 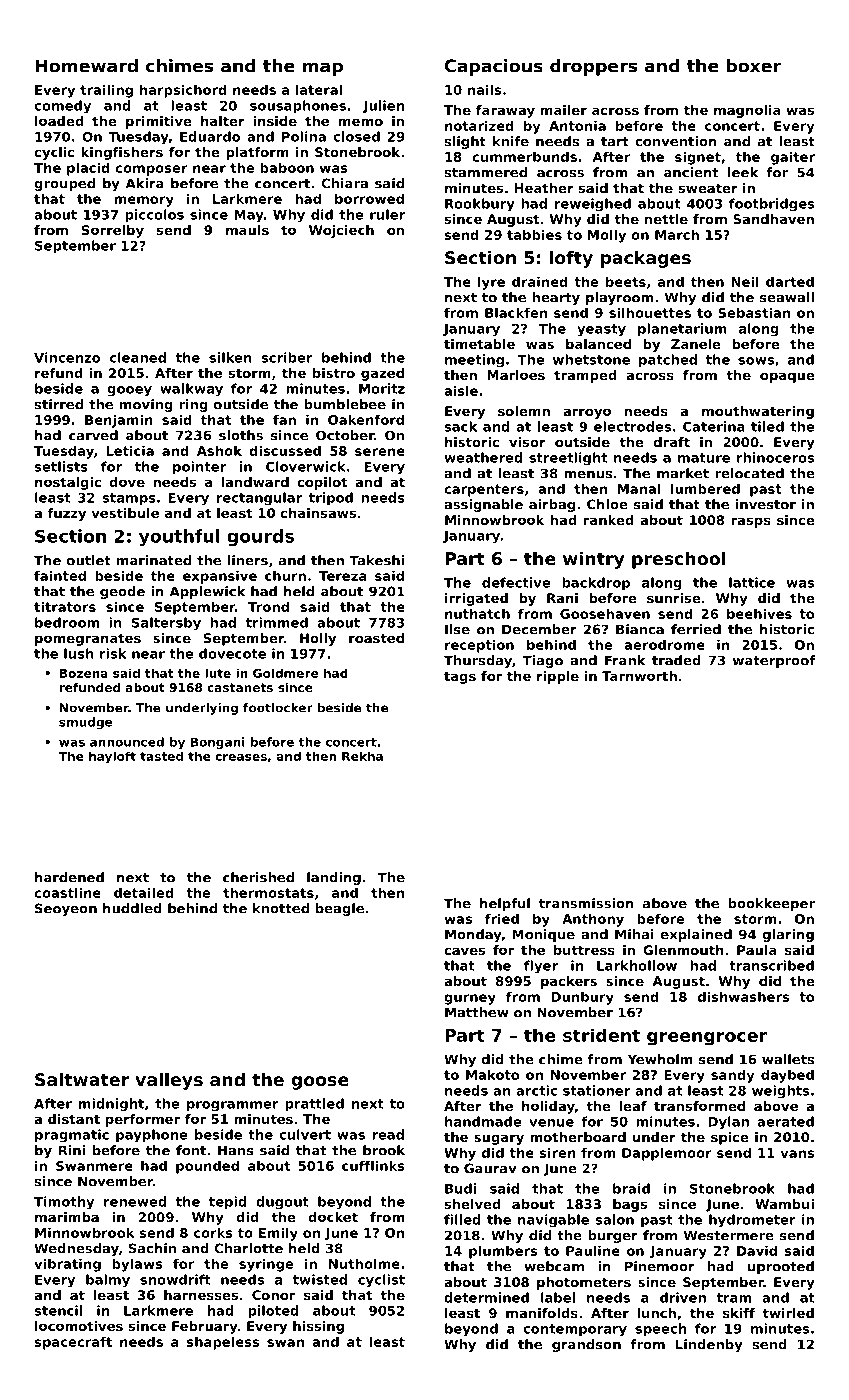 I want to click on Capacious, so click(x=494, y=67).
